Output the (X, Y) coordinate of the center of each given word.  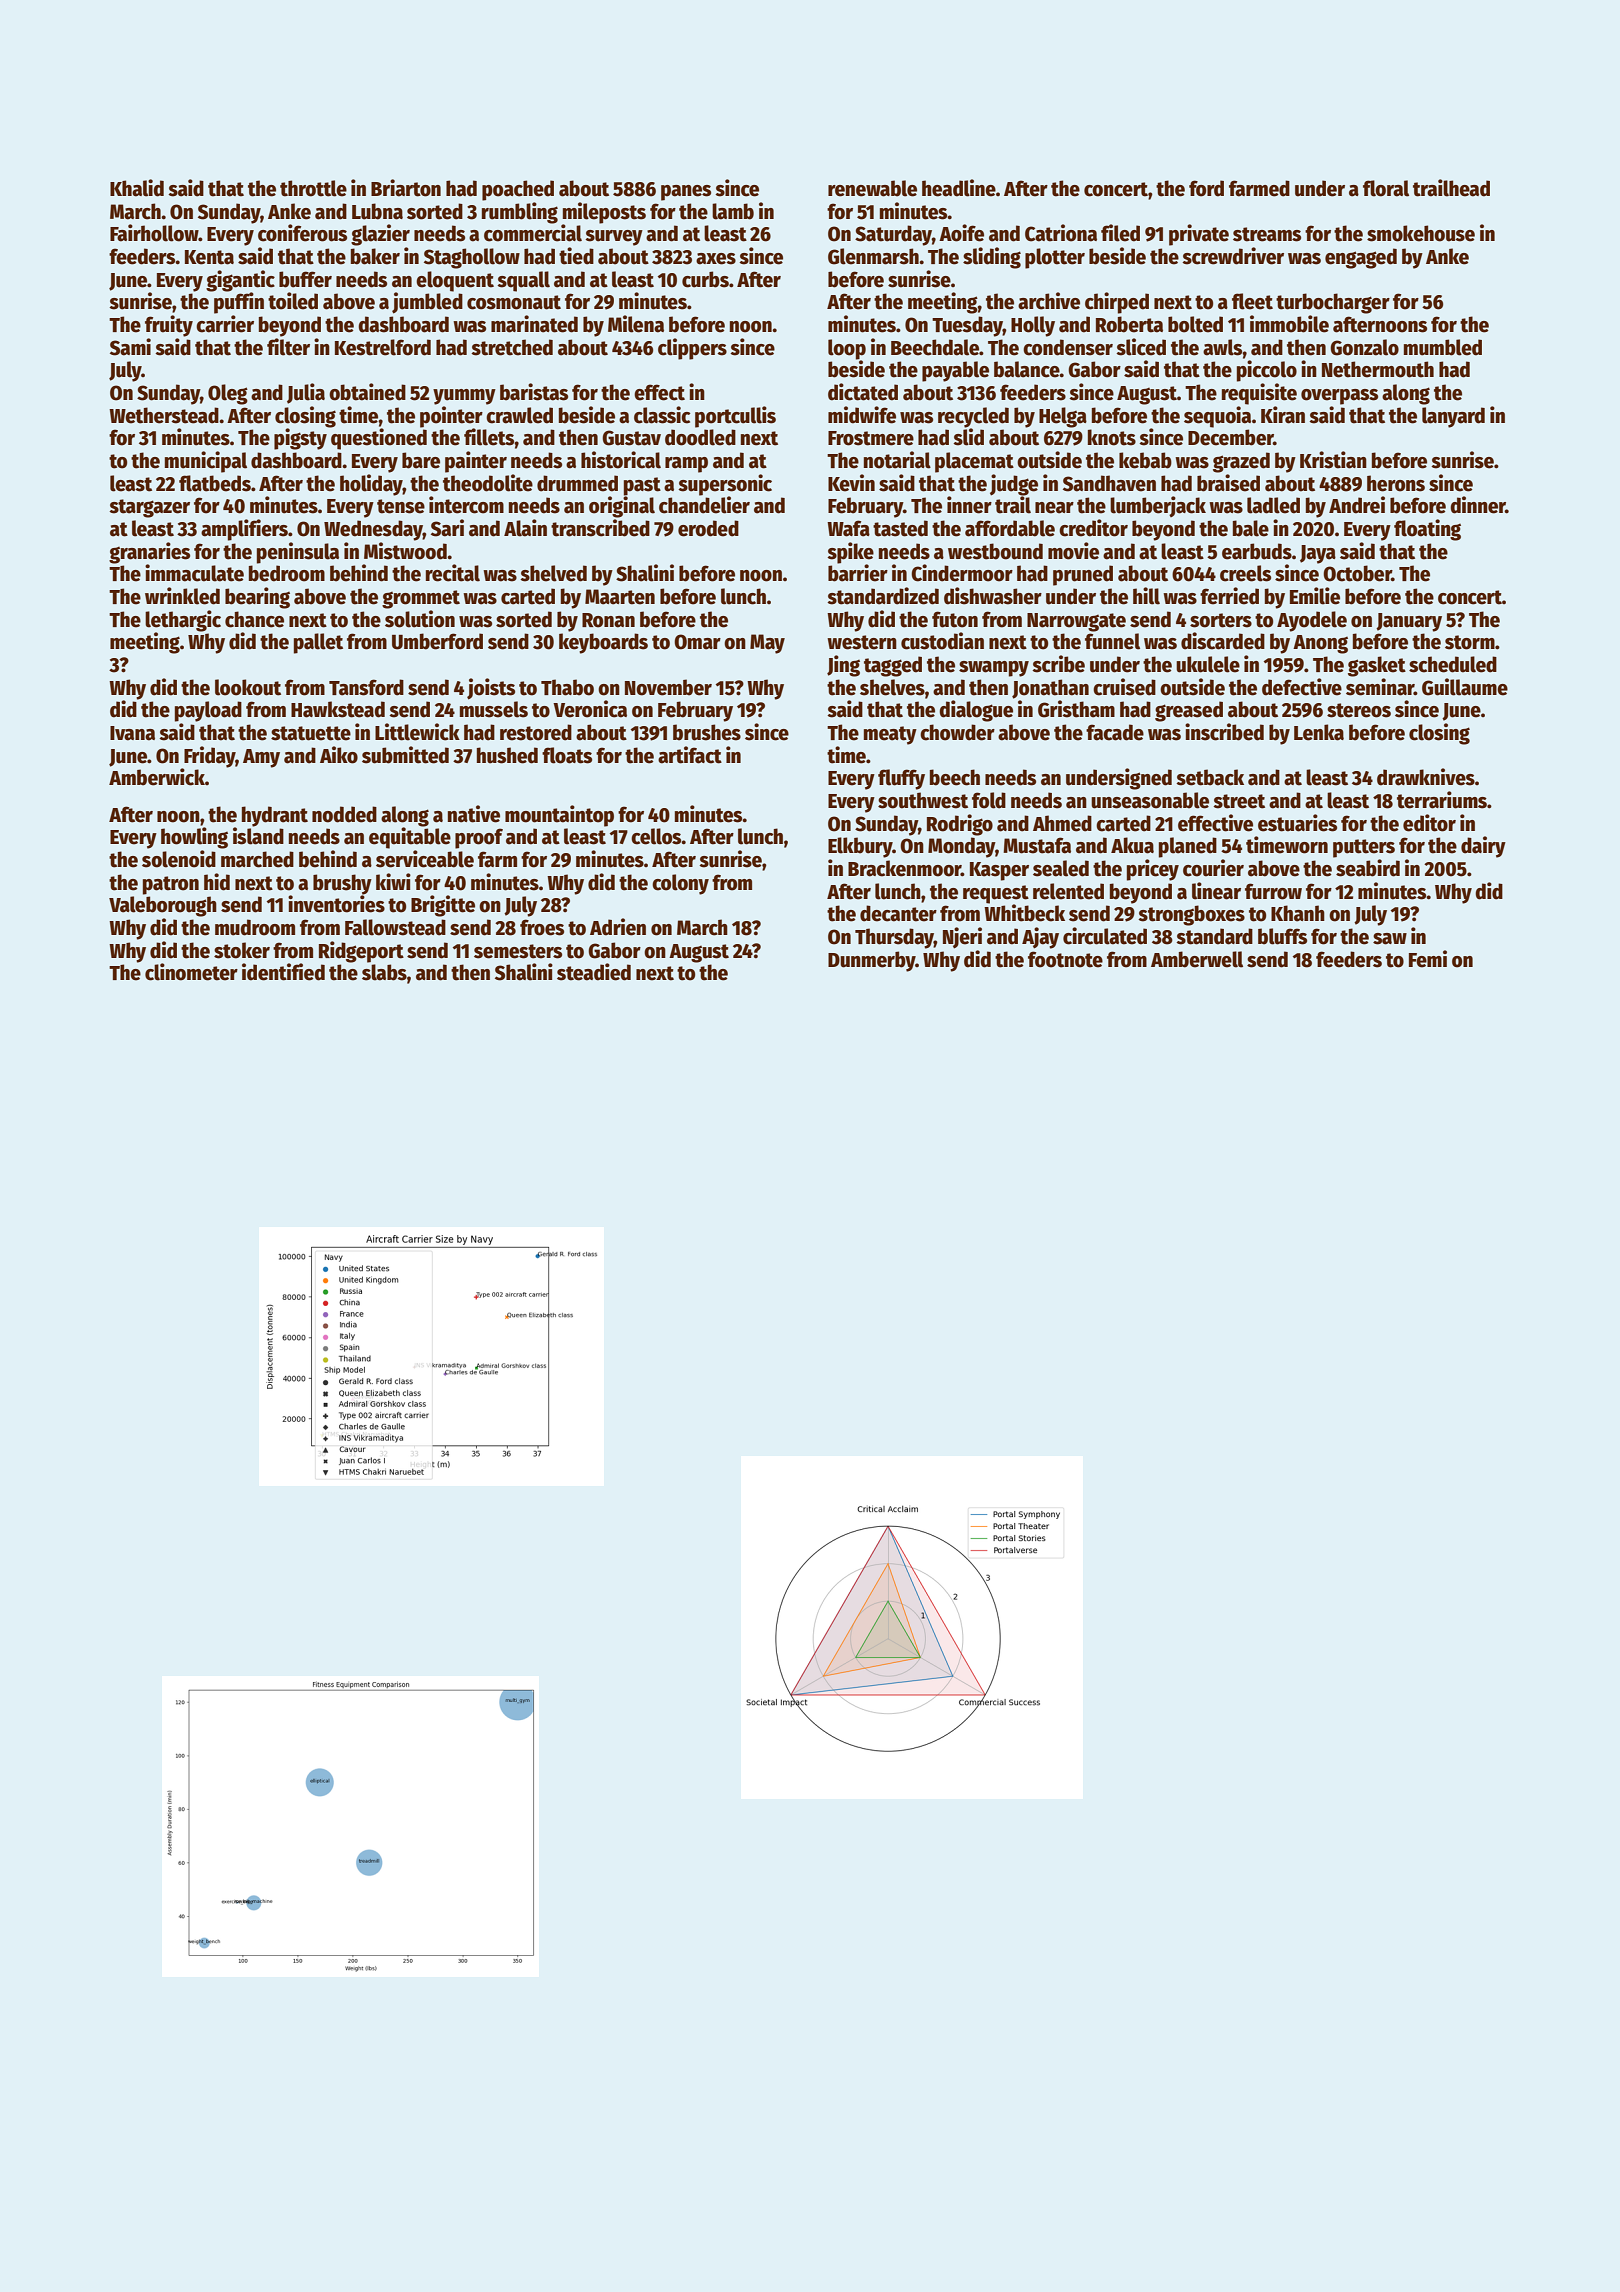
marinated (534, 324)
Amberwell (1197, 959)
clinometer (191, 972)
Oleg (228, 394)
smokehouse (1421, 233)
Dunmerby (871, 961)
